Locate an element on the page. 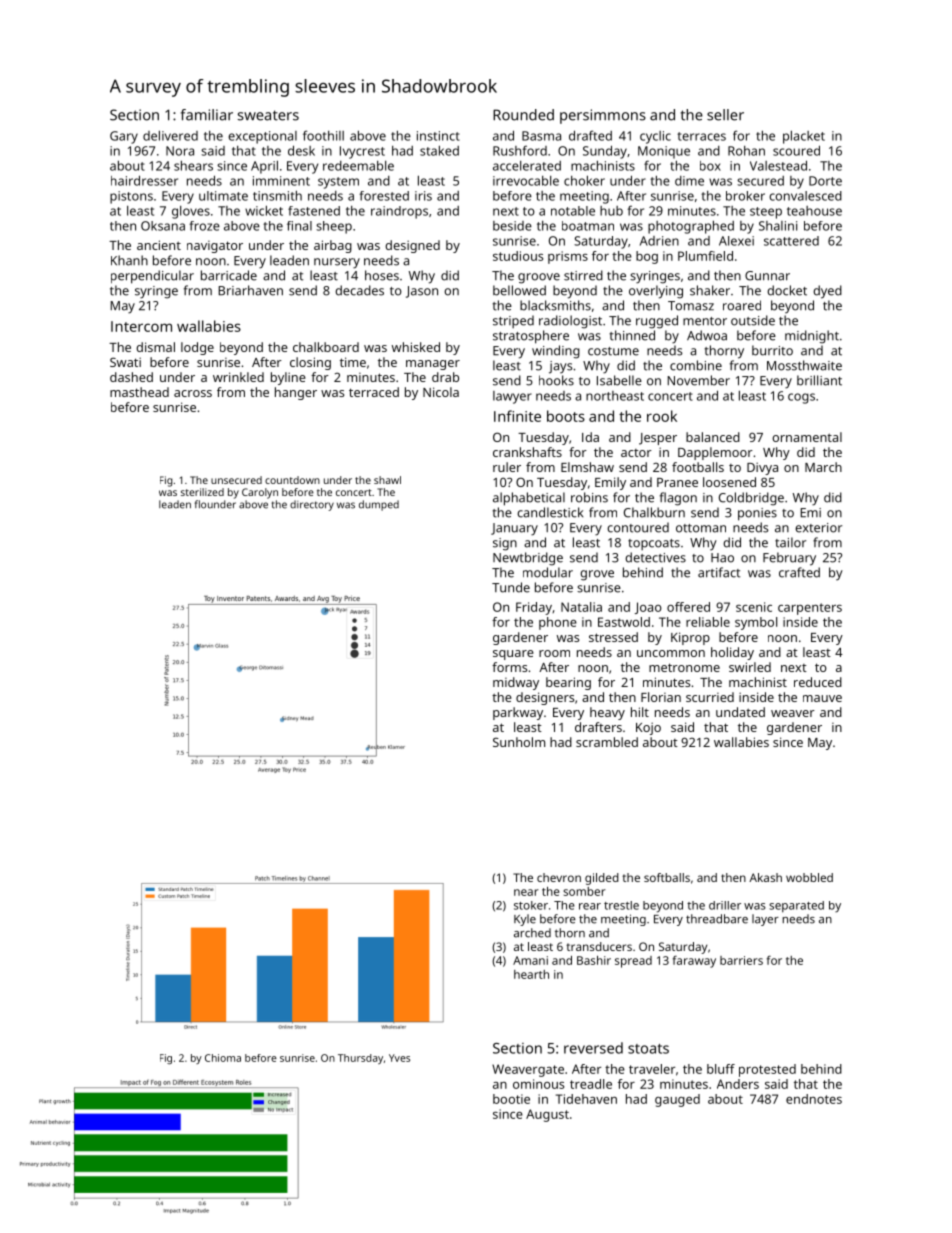 The height and width of the page is (1233, 952). candlestick is located at coordinates (550, 512).
